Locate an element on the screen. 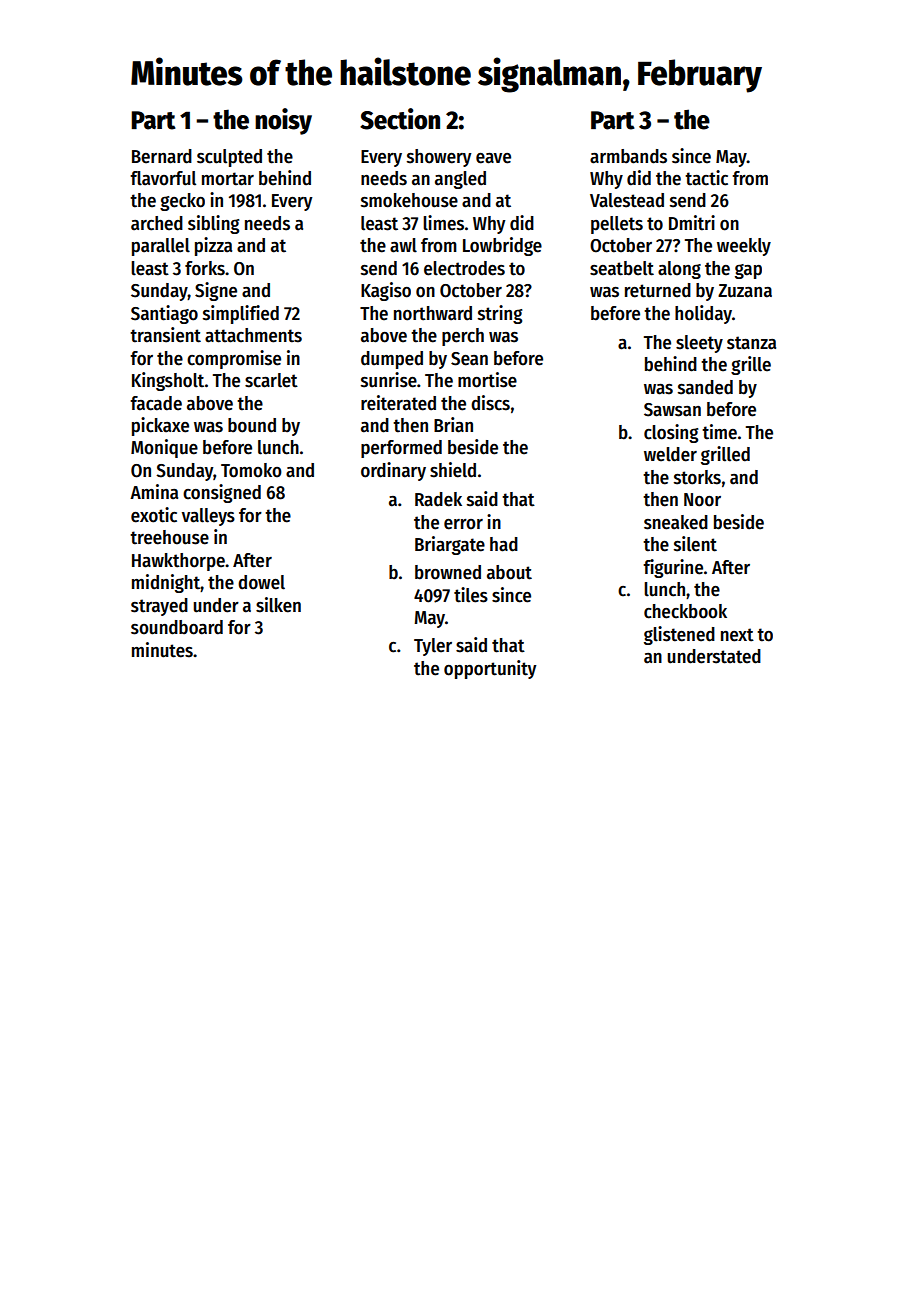  shield is located at coordinates (453, 470).
